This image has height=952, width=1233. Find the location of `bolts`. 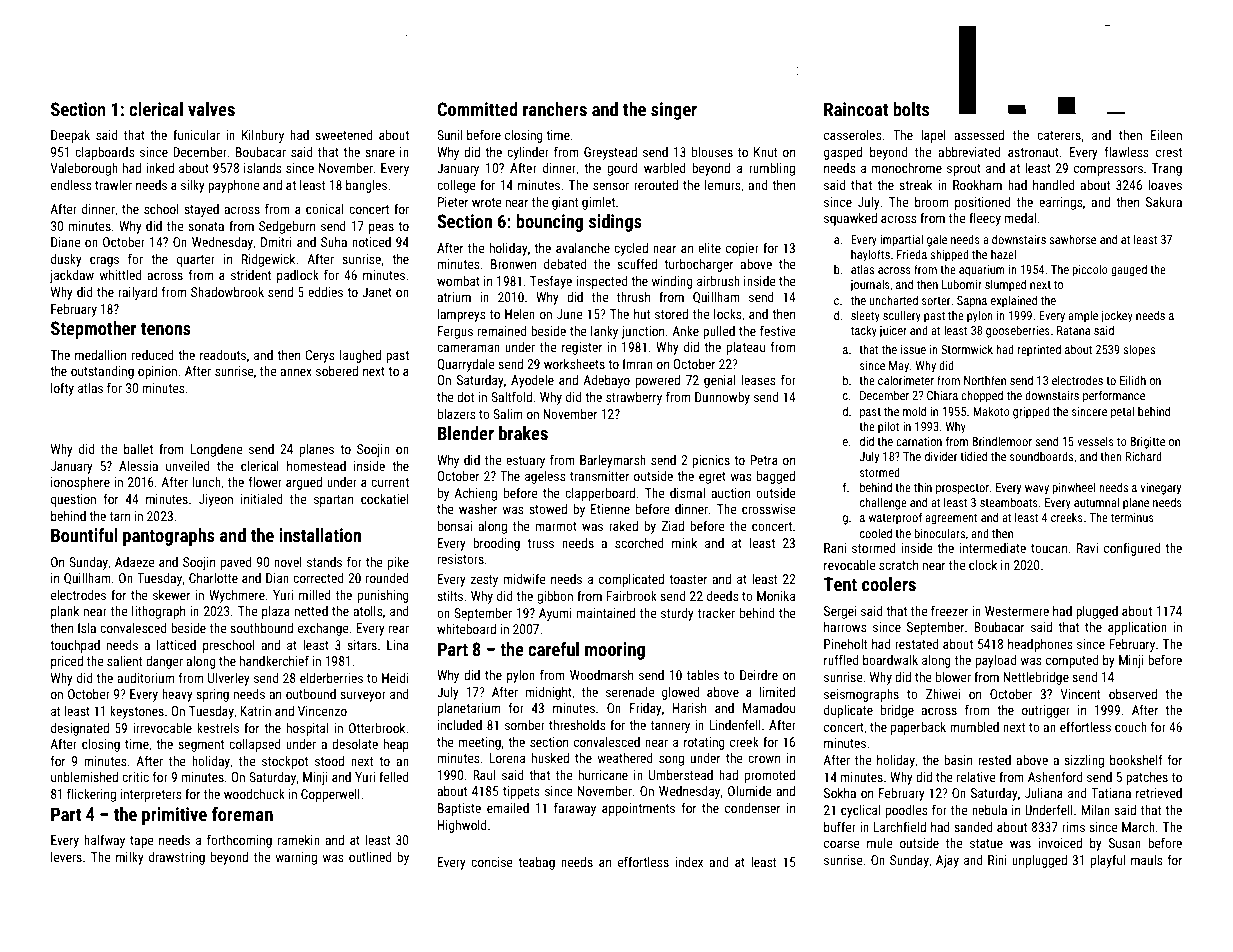

bolts is located at coordinates (911, 109).
